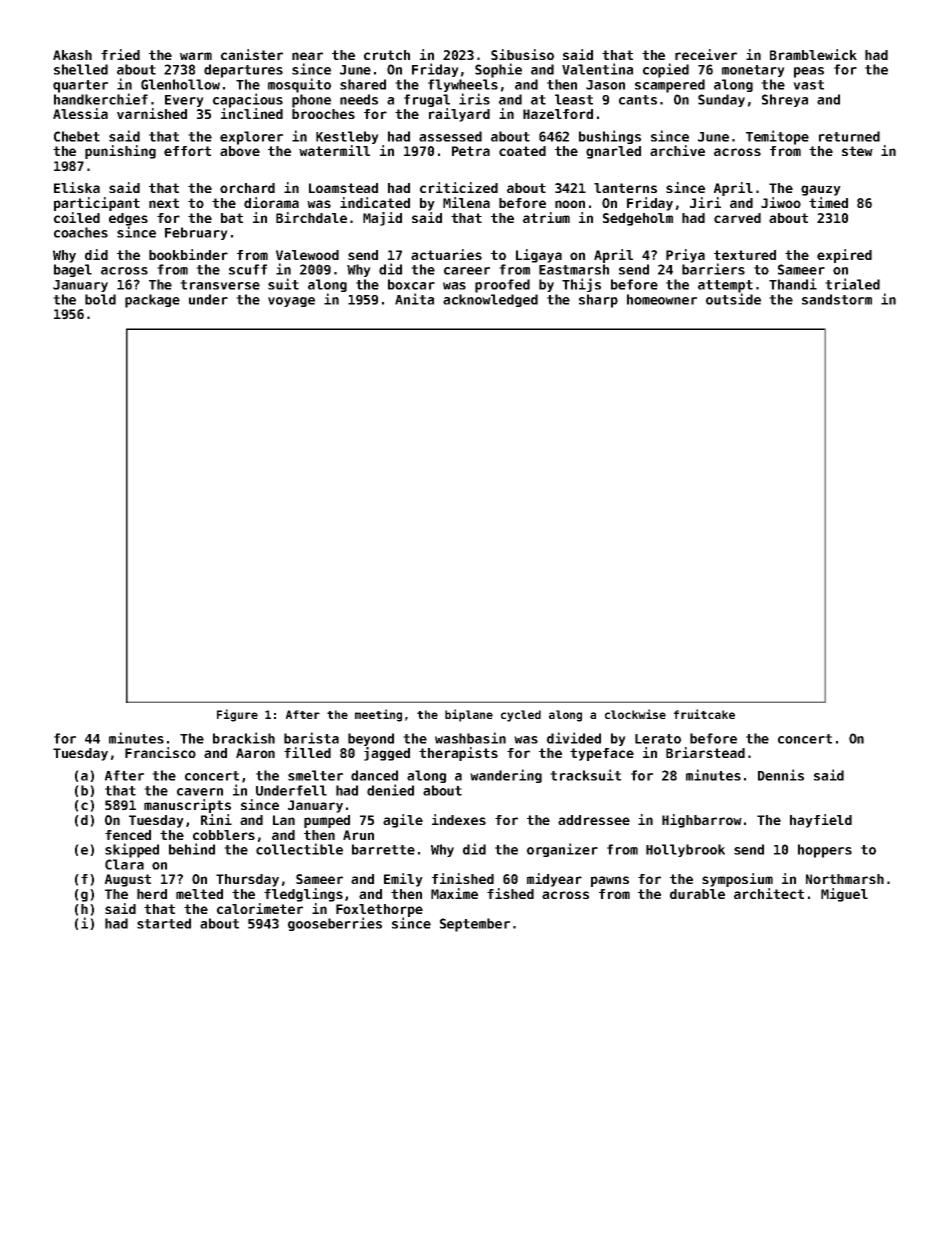  I want to click on Eliska, so click(77, 187).
